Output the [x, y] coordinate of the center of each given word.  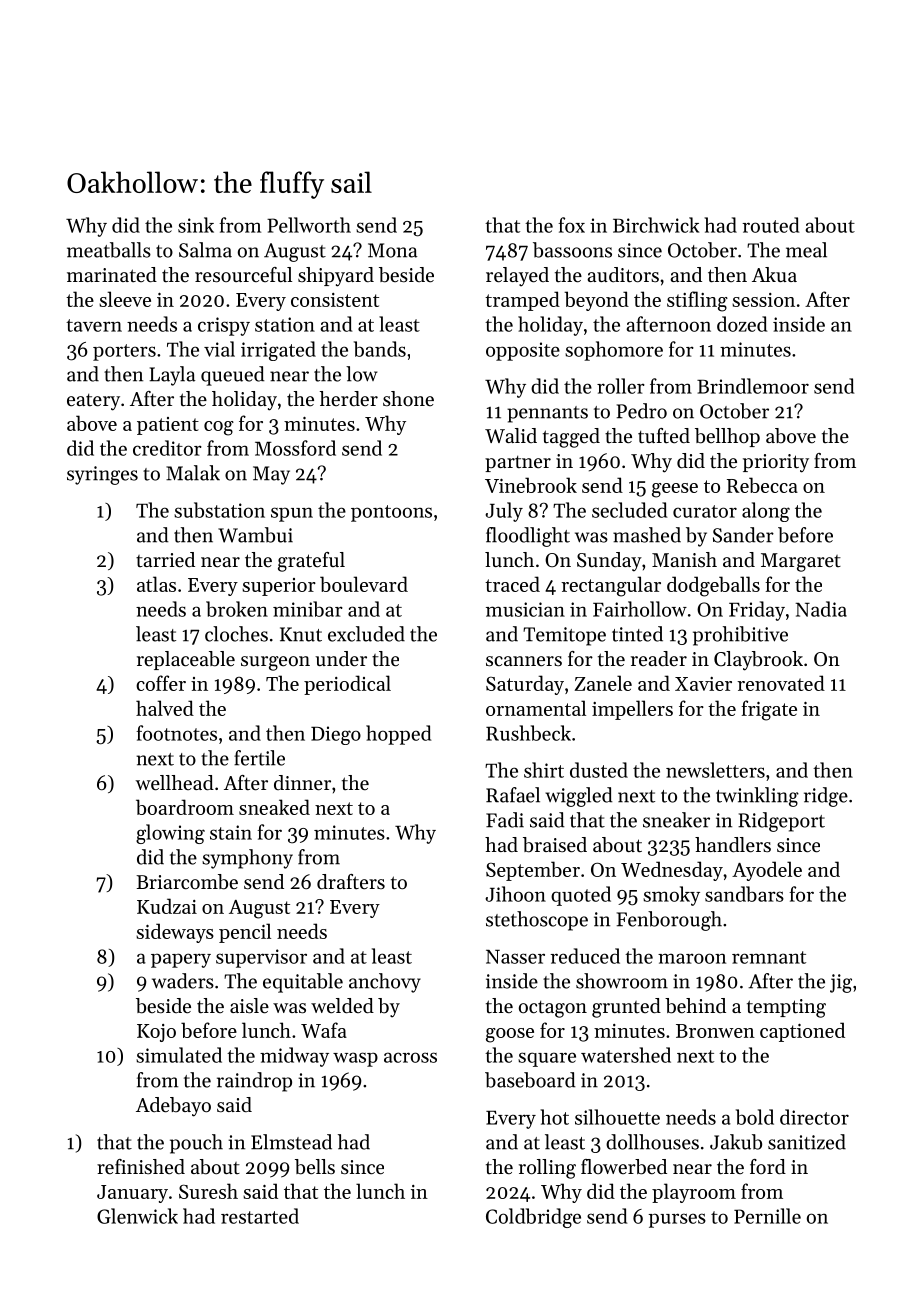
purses [677, 1220]
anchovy [385, 983]
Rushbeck [528, 733]
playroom [694, 1193]
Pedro [641, 411]
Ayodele [767, 871]
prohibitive [740, 636]
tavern [94, 325]
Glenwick [137, 1216]
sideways [175, 933]
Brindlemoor [753, 386]
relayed [517, 277]
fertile [259, 758]
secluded [629, 510]
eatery [93, 402]
